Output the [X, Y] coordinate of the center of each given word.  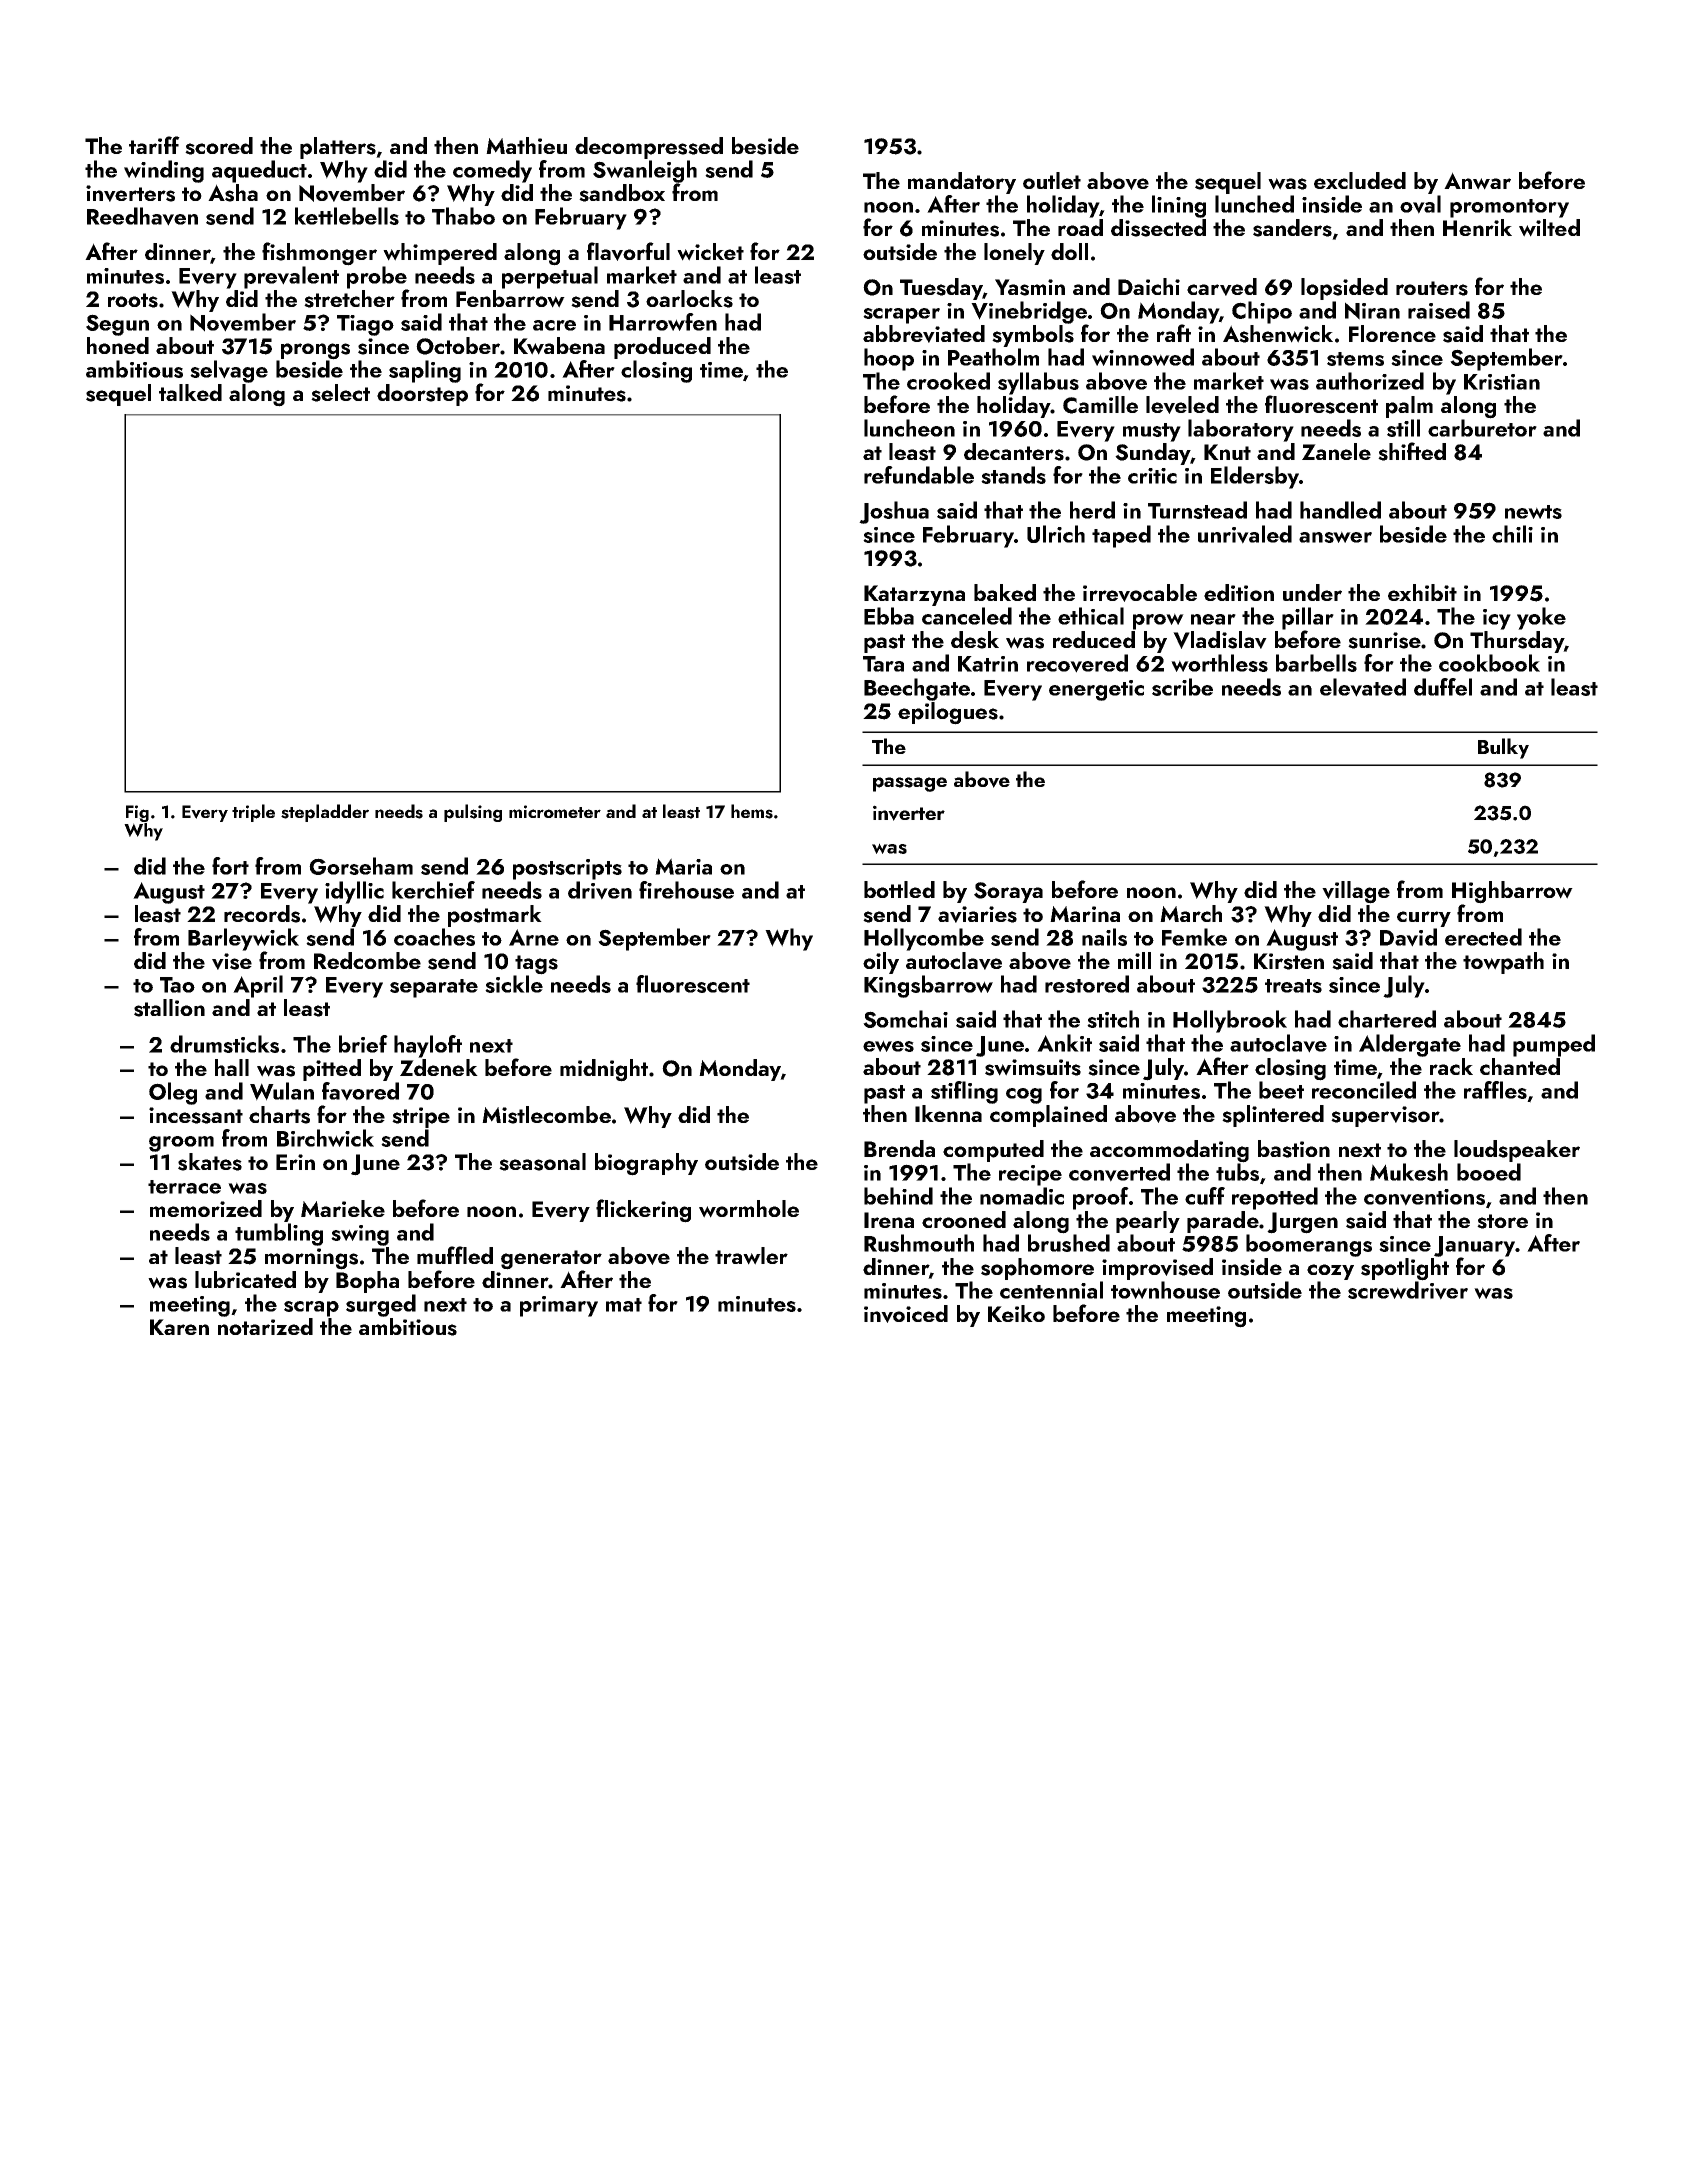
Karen [179, 1327]
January [1474, 1246]
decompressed [649, 148]
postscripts [567, 869]
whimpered [440, 254]
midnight [604, 1070]
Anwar [1477, 181]
